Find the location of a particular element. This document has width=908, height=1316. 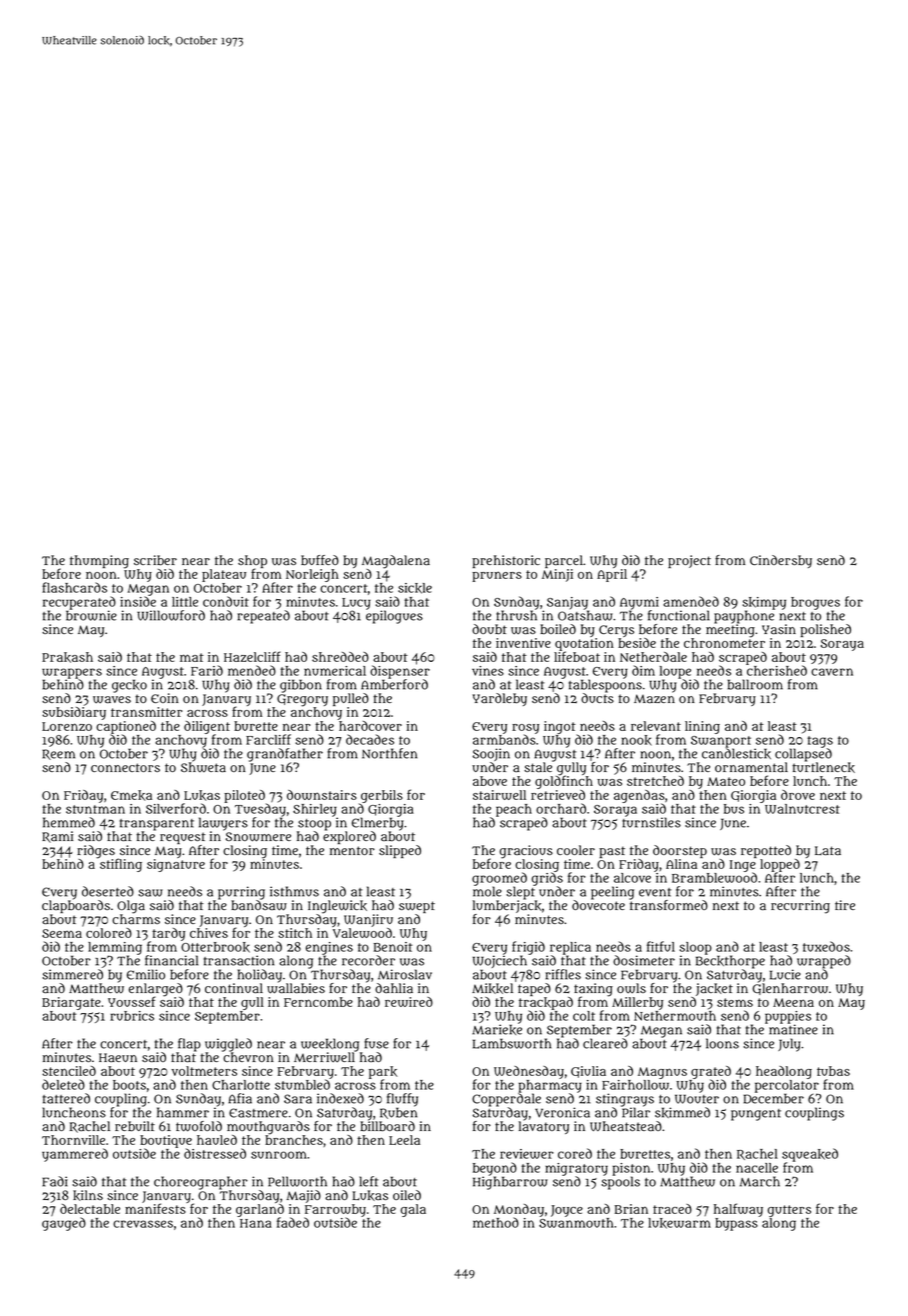

tuxedos is located at coordinates (826, 946).
